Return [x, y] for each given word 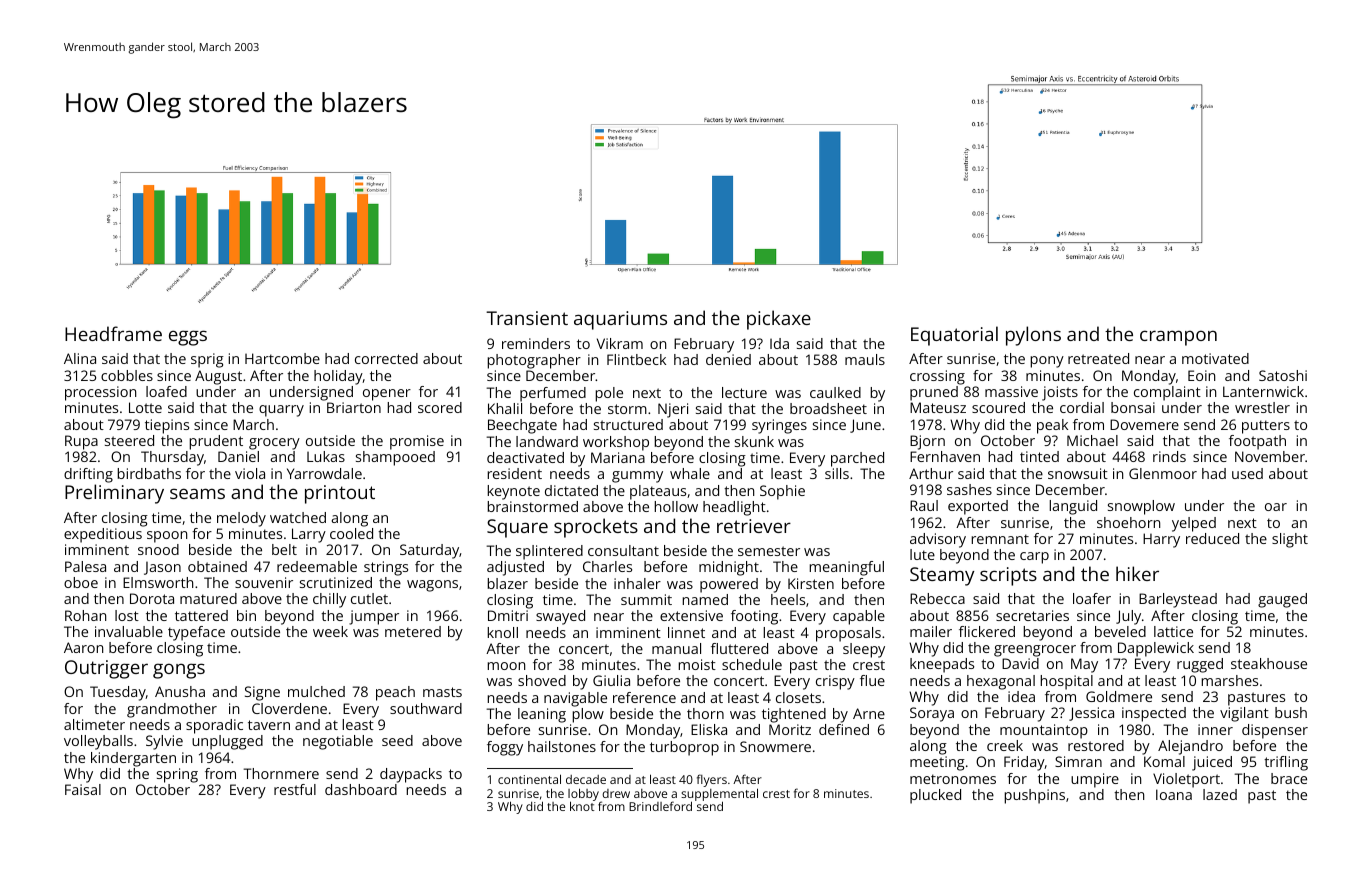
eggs [188, 338]
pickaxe [779, 320]
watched [298, 517]
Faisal [83, 789]
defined [844, 729]
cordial [1082, 407]
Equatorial [954, 336]
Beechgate [522, 426]
